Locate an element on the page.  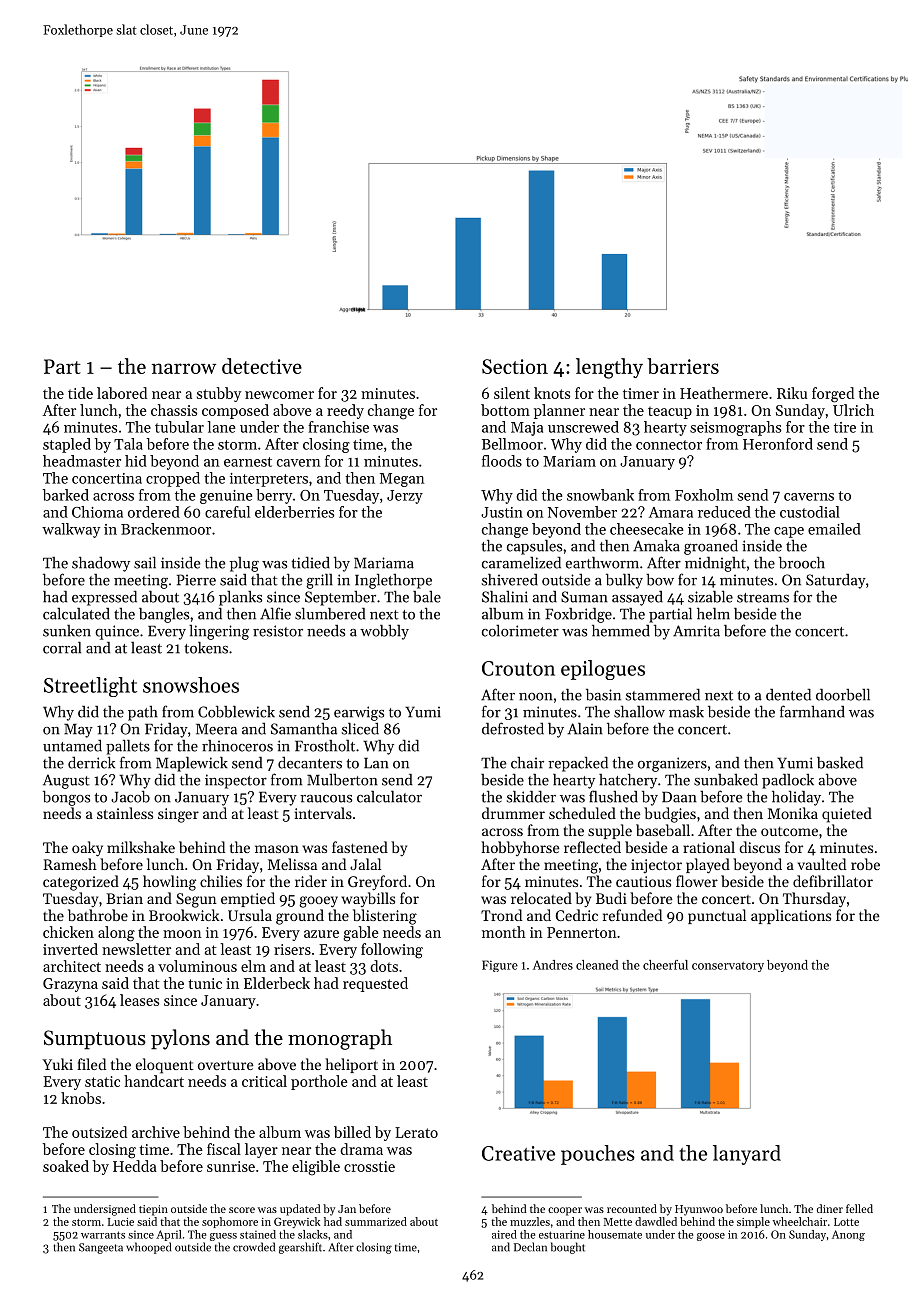
resistor is located at coordinates (278, 631).
